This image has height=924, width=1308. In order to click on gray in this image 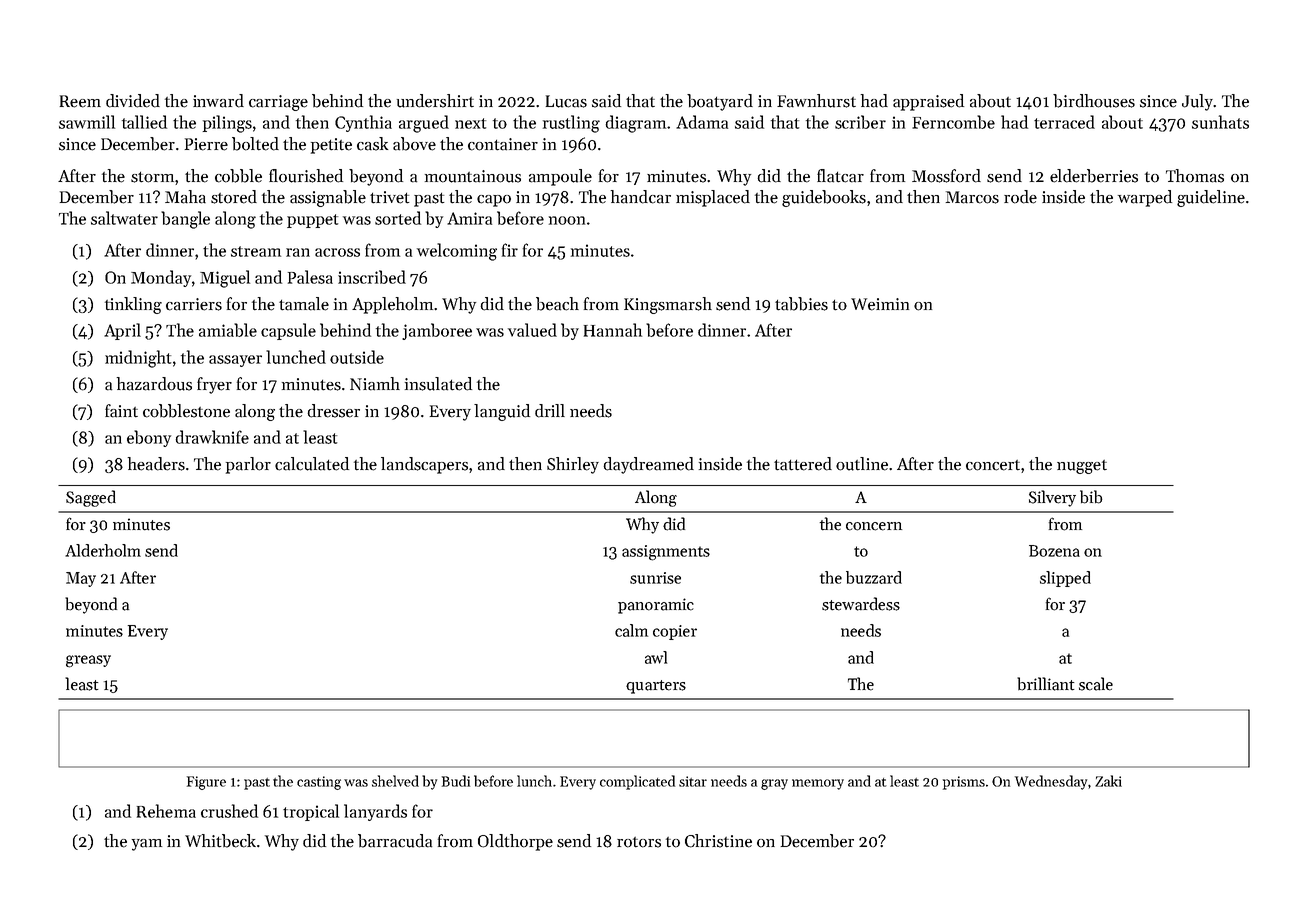, I will do `click(774, 784)`.
